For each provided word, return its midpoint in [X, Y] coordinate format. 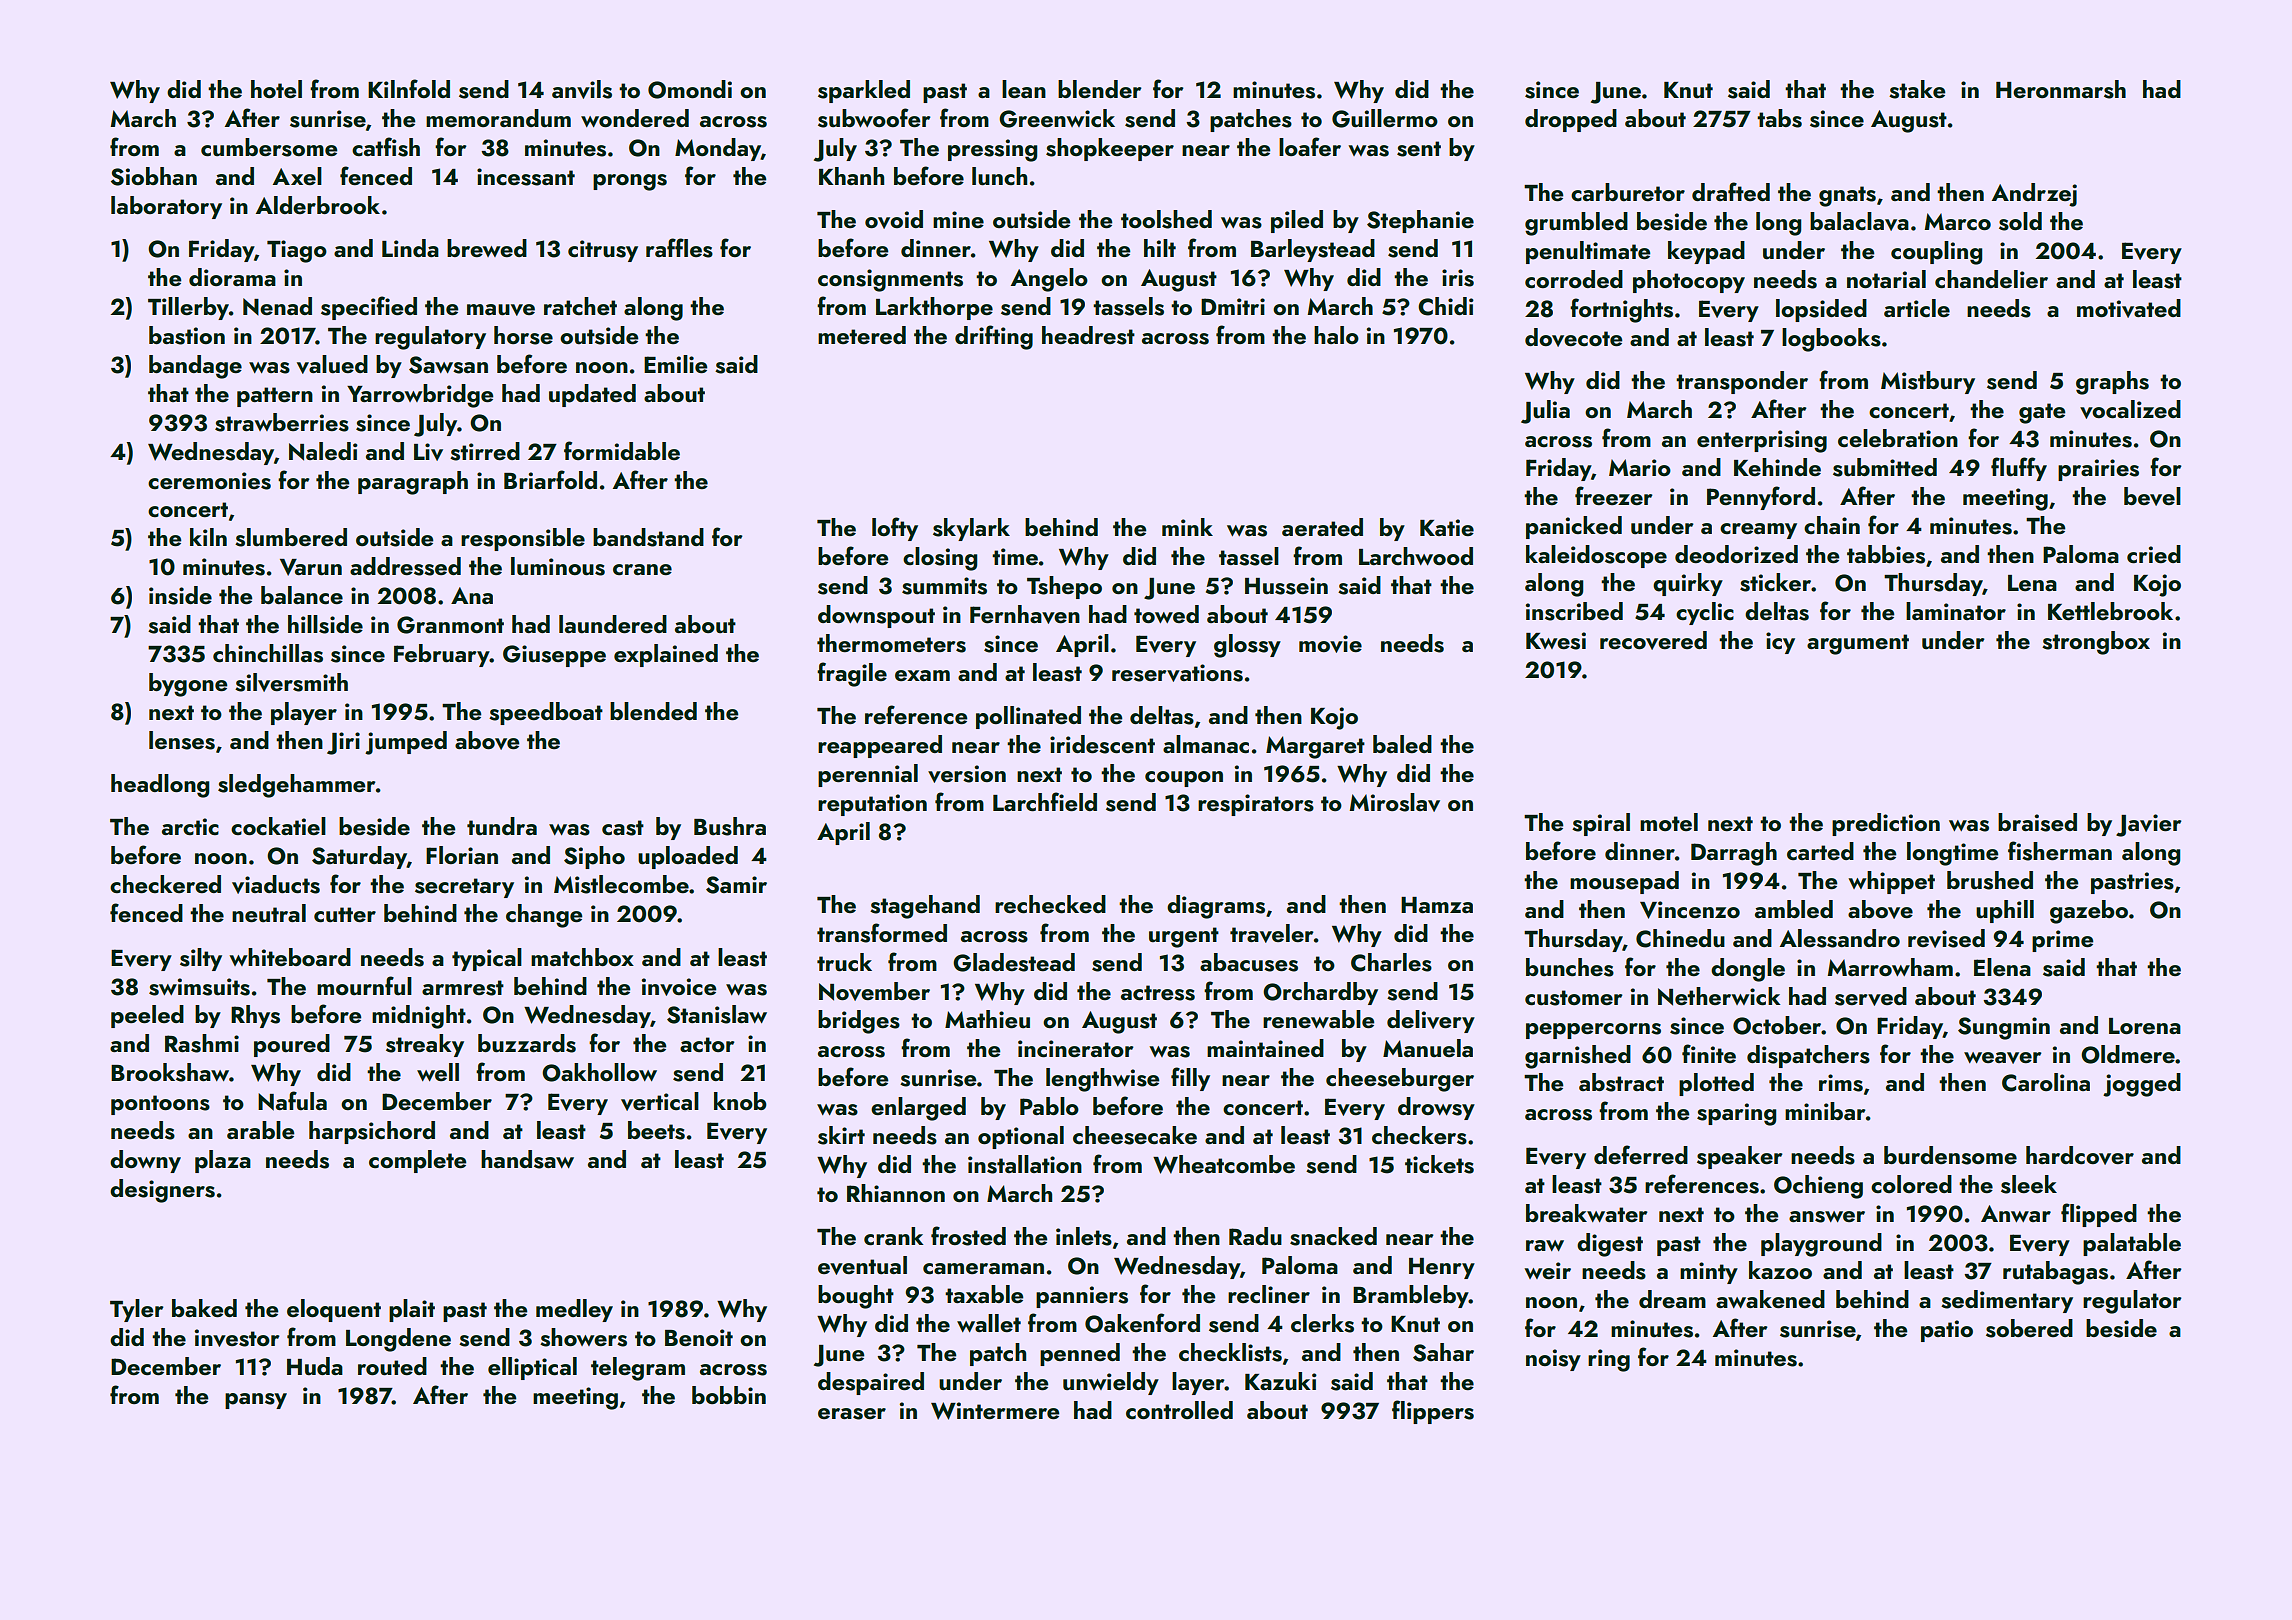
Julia [1545, 412]
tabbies [1886, 554]
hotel [276, 89]
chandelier [1991, 279]
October [1777, 1025]
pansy [256, 1401]
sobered [2029, 1328]
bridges [859, 1022]
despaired [871, 1383]
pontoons [160, 1105]
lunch [999, 176]
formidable [622, 450]
